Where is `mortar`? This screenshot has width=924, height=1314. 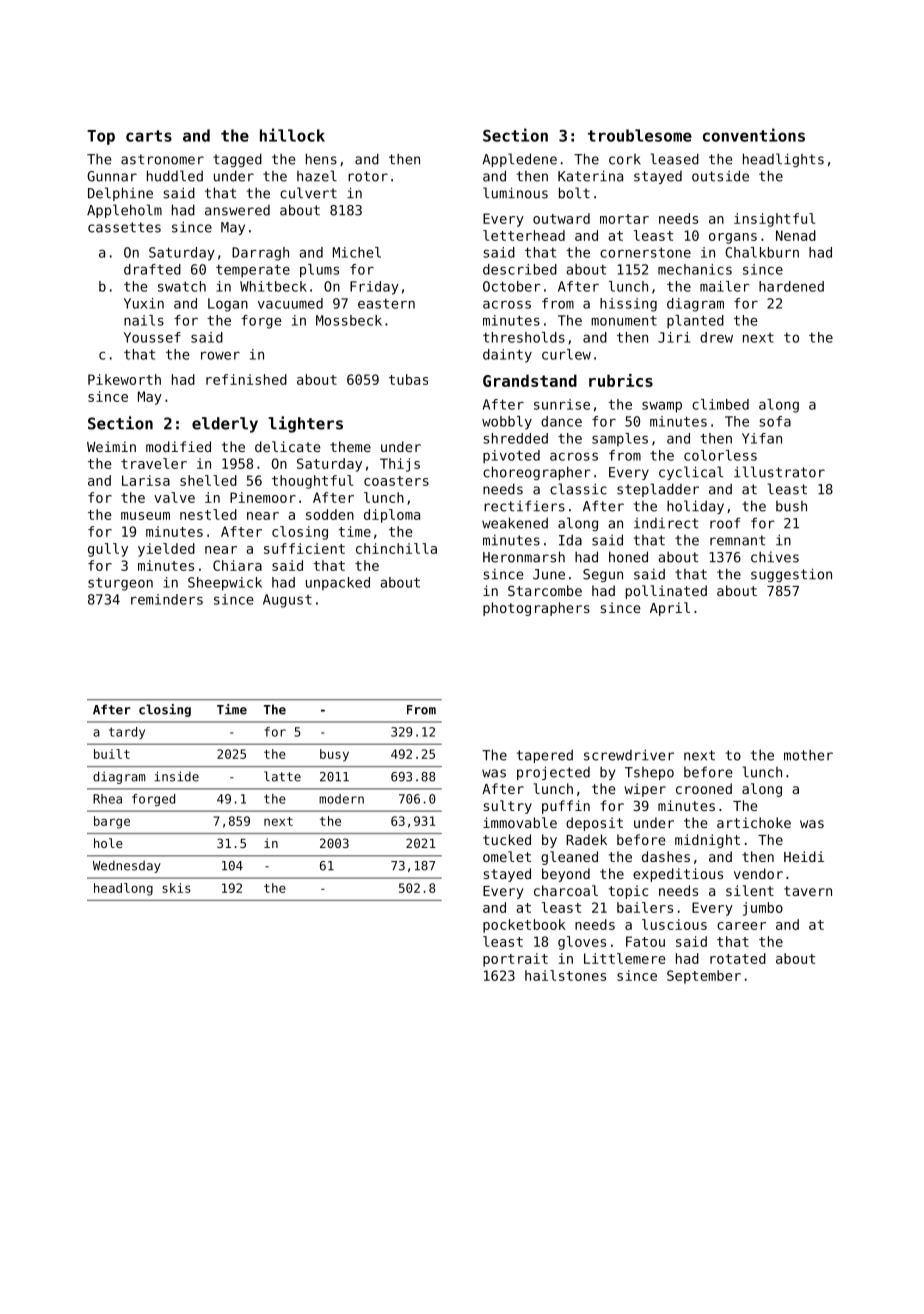 mortar is located at coordinates (624, 219).
